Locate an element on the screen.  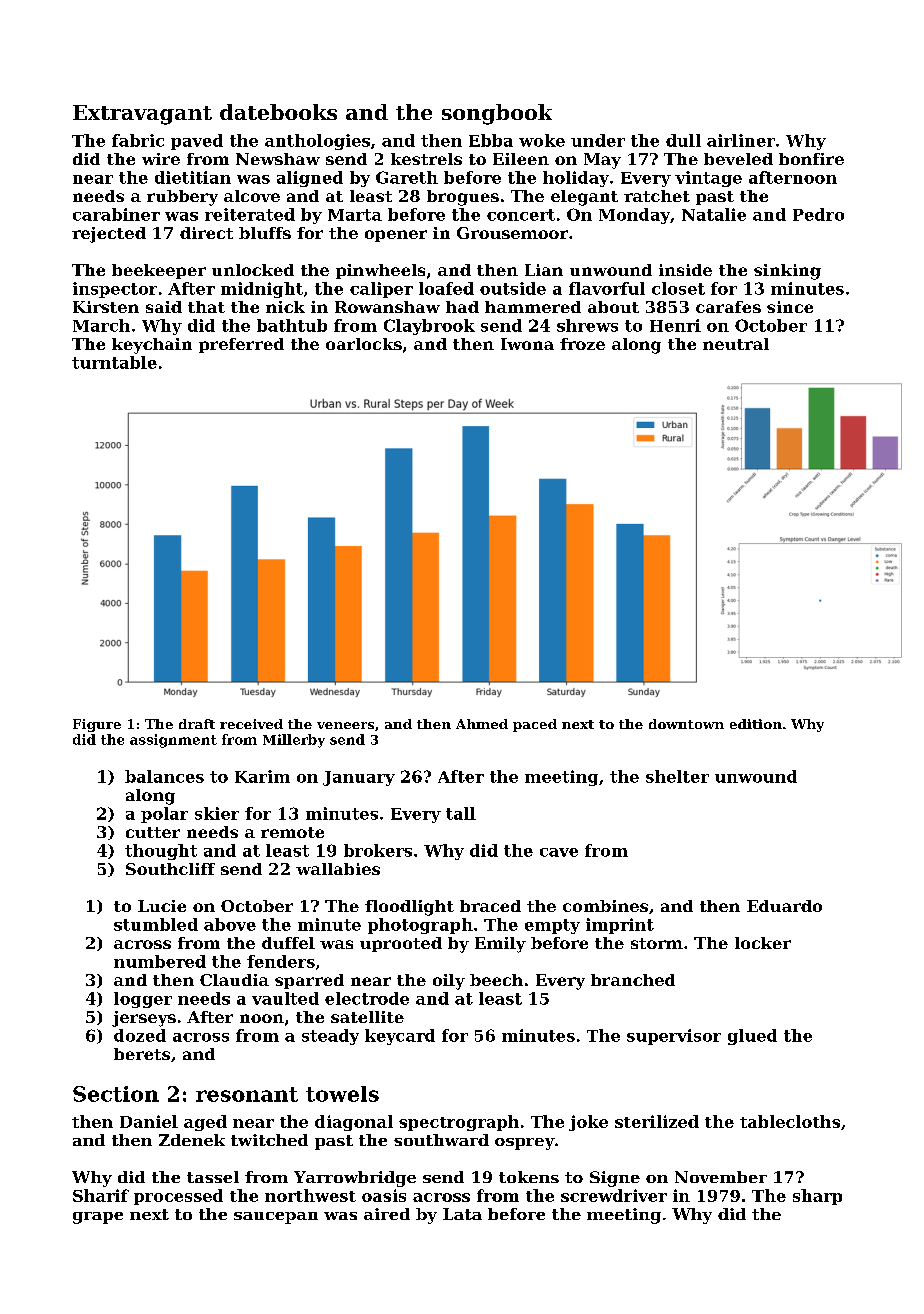
berets is located at coordinates (142, 1054).
